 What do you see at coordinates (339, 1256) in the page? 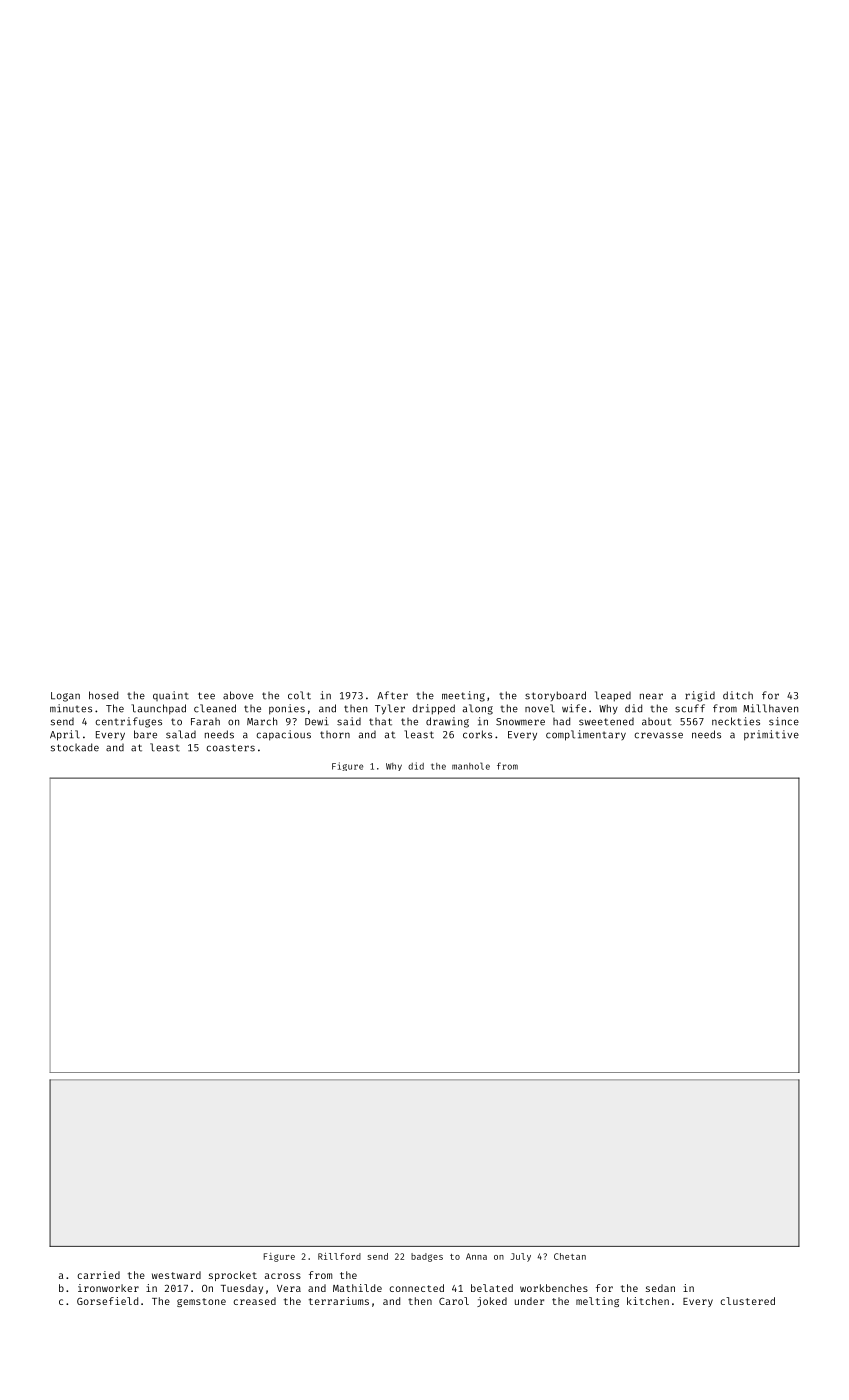
I see `Rillford` at bounding box center [339, 1256].
